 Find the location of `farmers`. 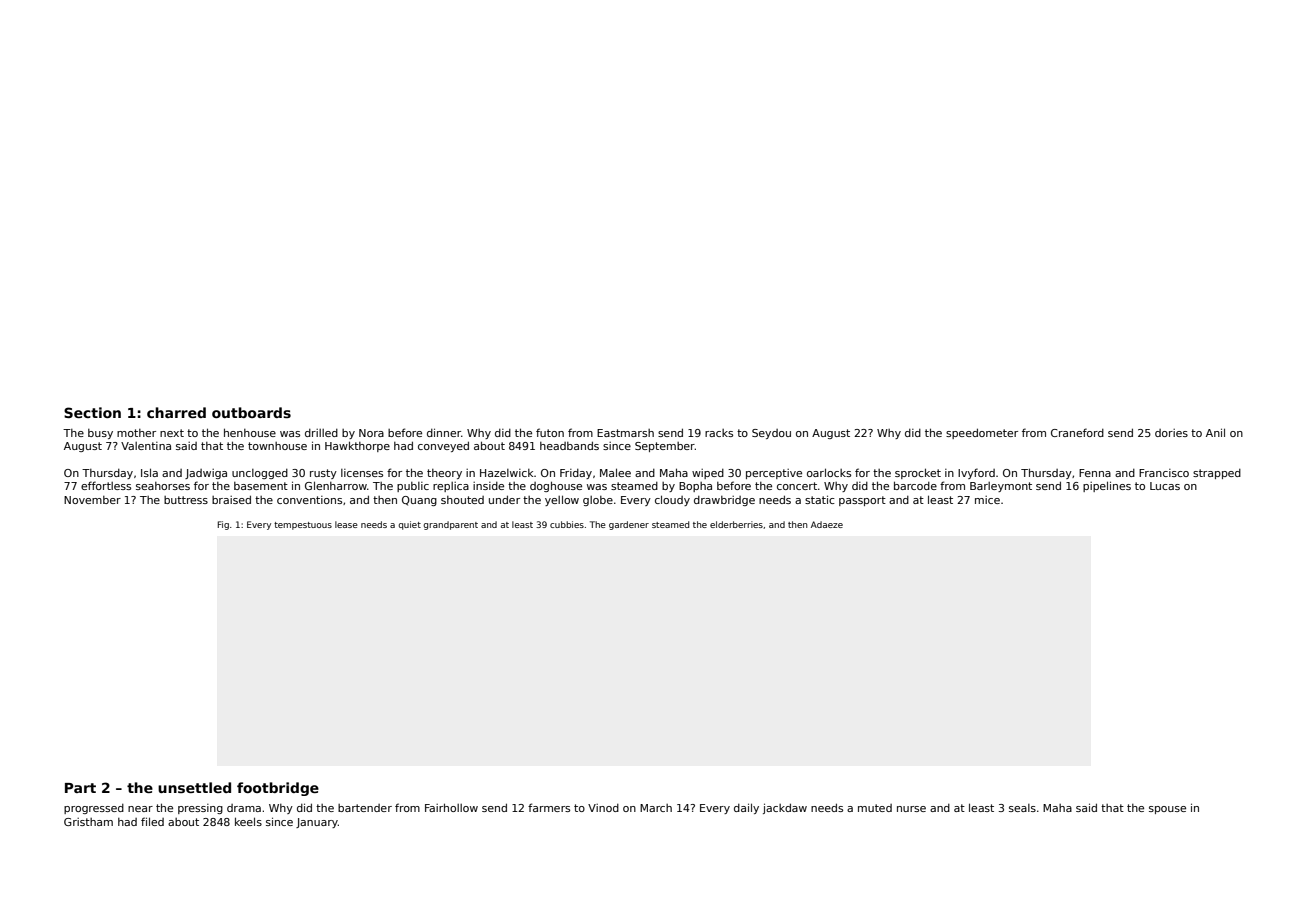

farmers is located at coordinates (549, 807).
